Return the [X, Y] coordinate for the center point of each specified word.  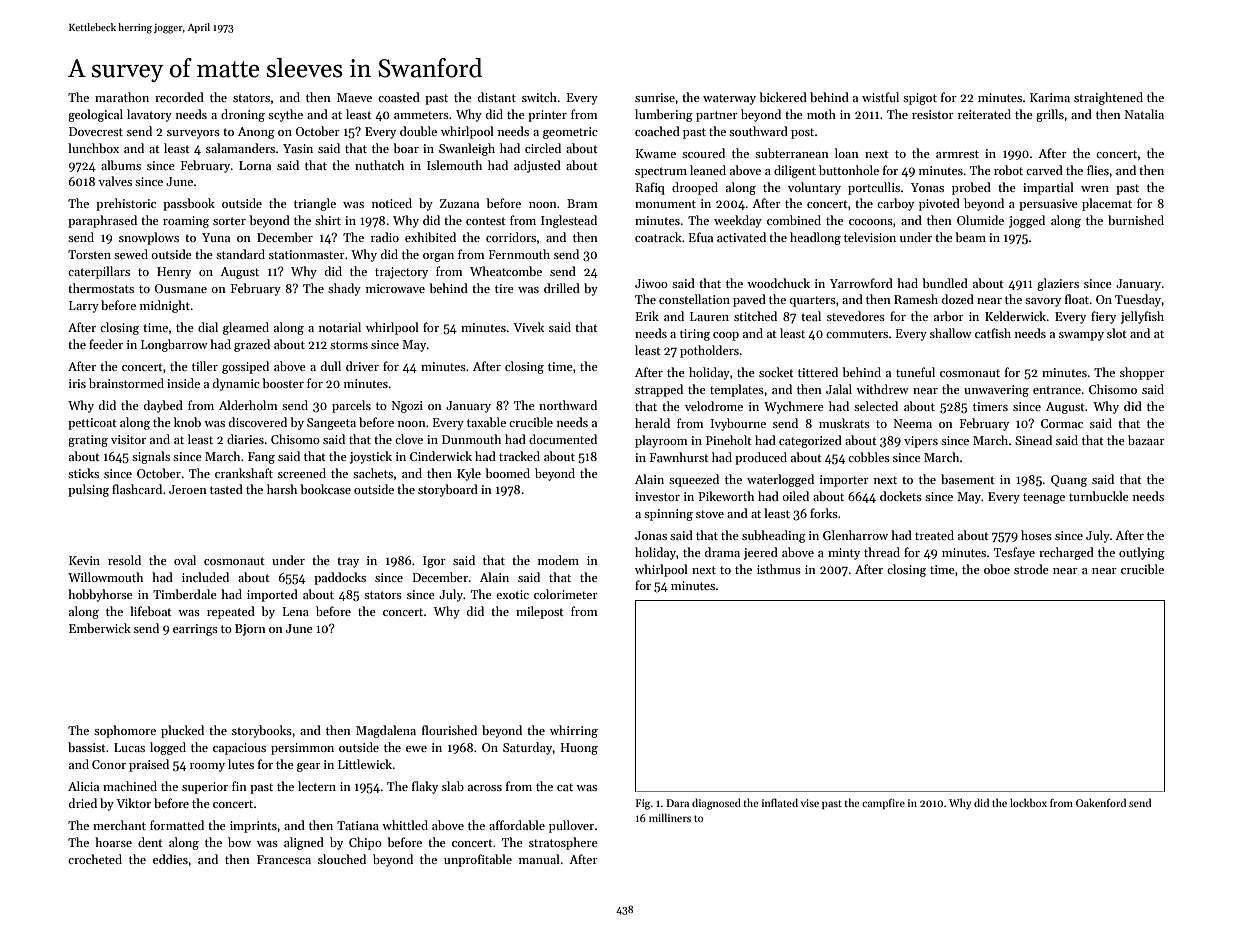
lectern [317, 786]
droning [243, 115]
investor [657, 496]
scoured [703, 153]
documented [563, 439]
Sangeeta [331, 424]
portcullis [874, 188]
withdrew [882, 389]
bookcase [325, 489]
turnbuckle [1099, 496]
